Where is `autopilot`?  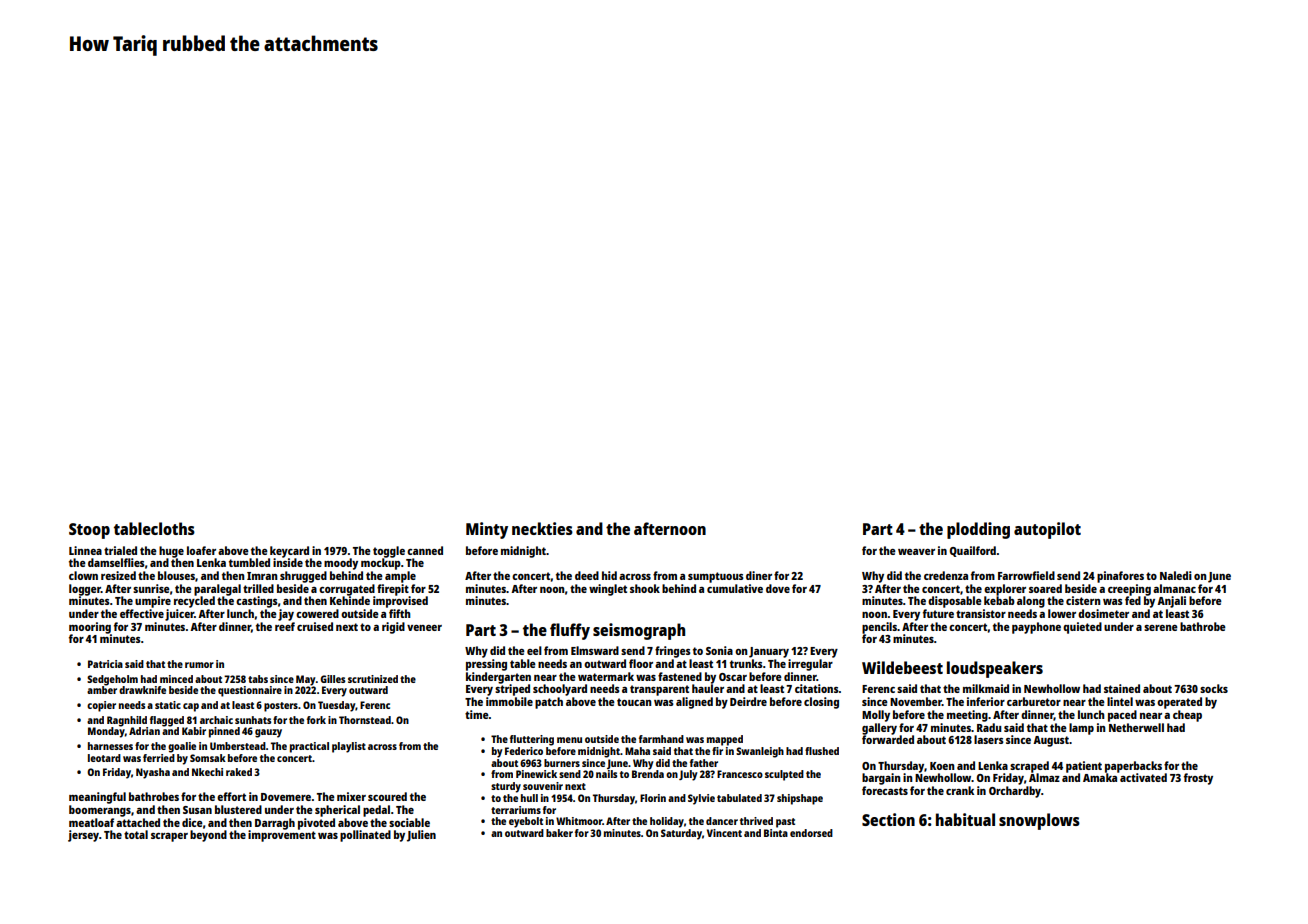
autopilot is located at coordinates (1047, 530).
